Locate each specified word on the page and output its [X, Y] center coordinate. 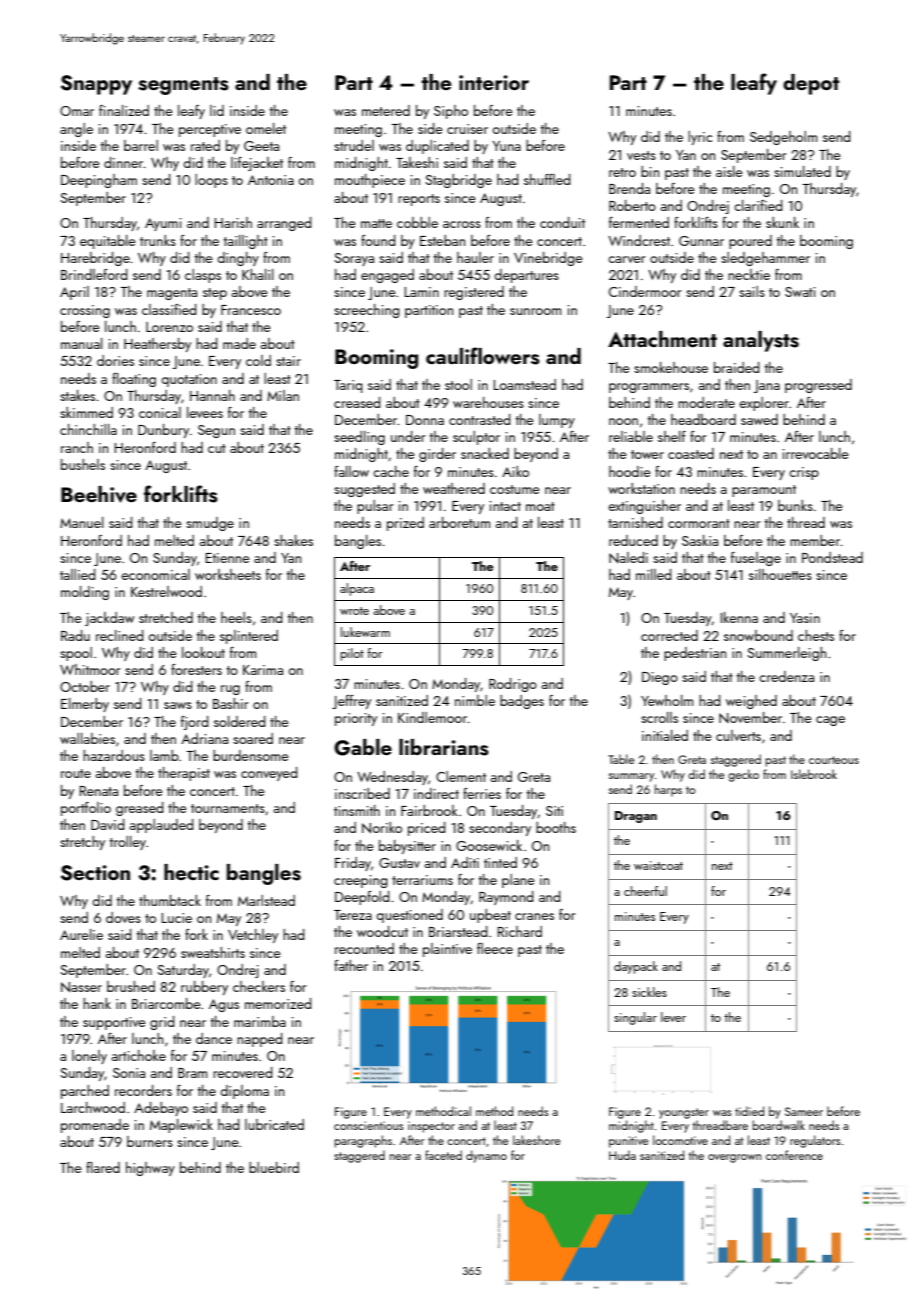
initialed [665, 735]
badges [522, 702]
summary [631, 777]
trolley [127, 843]
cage [830, 721]
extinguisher [644, 507]
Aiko [515, 471]
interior [494, 82]
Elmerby [85, 705]
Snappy [96, 85]
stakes [77, 395]
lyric [700, 138]
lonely [89, 1057]
